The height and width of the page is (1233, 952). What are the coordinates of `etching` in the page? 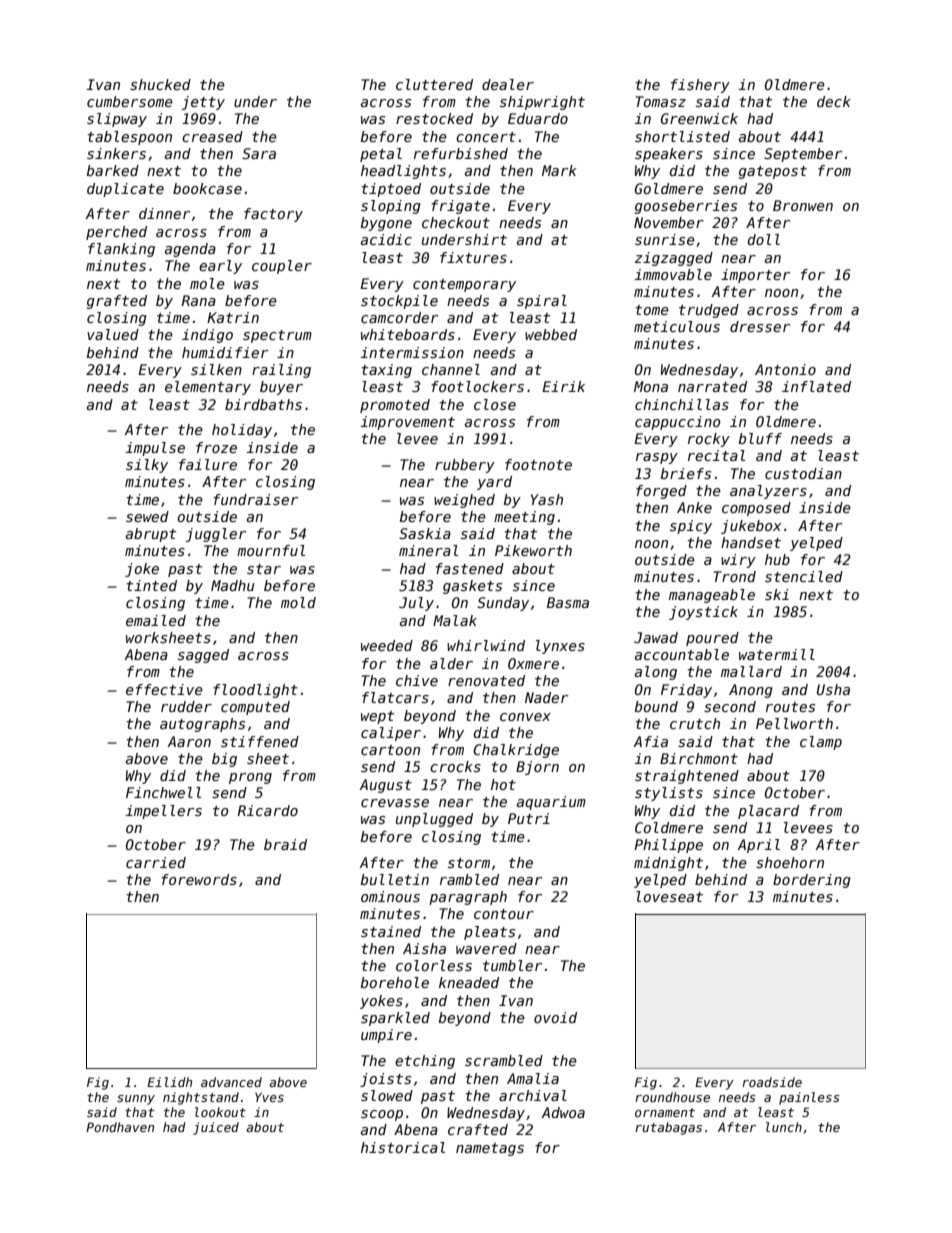 It's located at (425, 1062).
